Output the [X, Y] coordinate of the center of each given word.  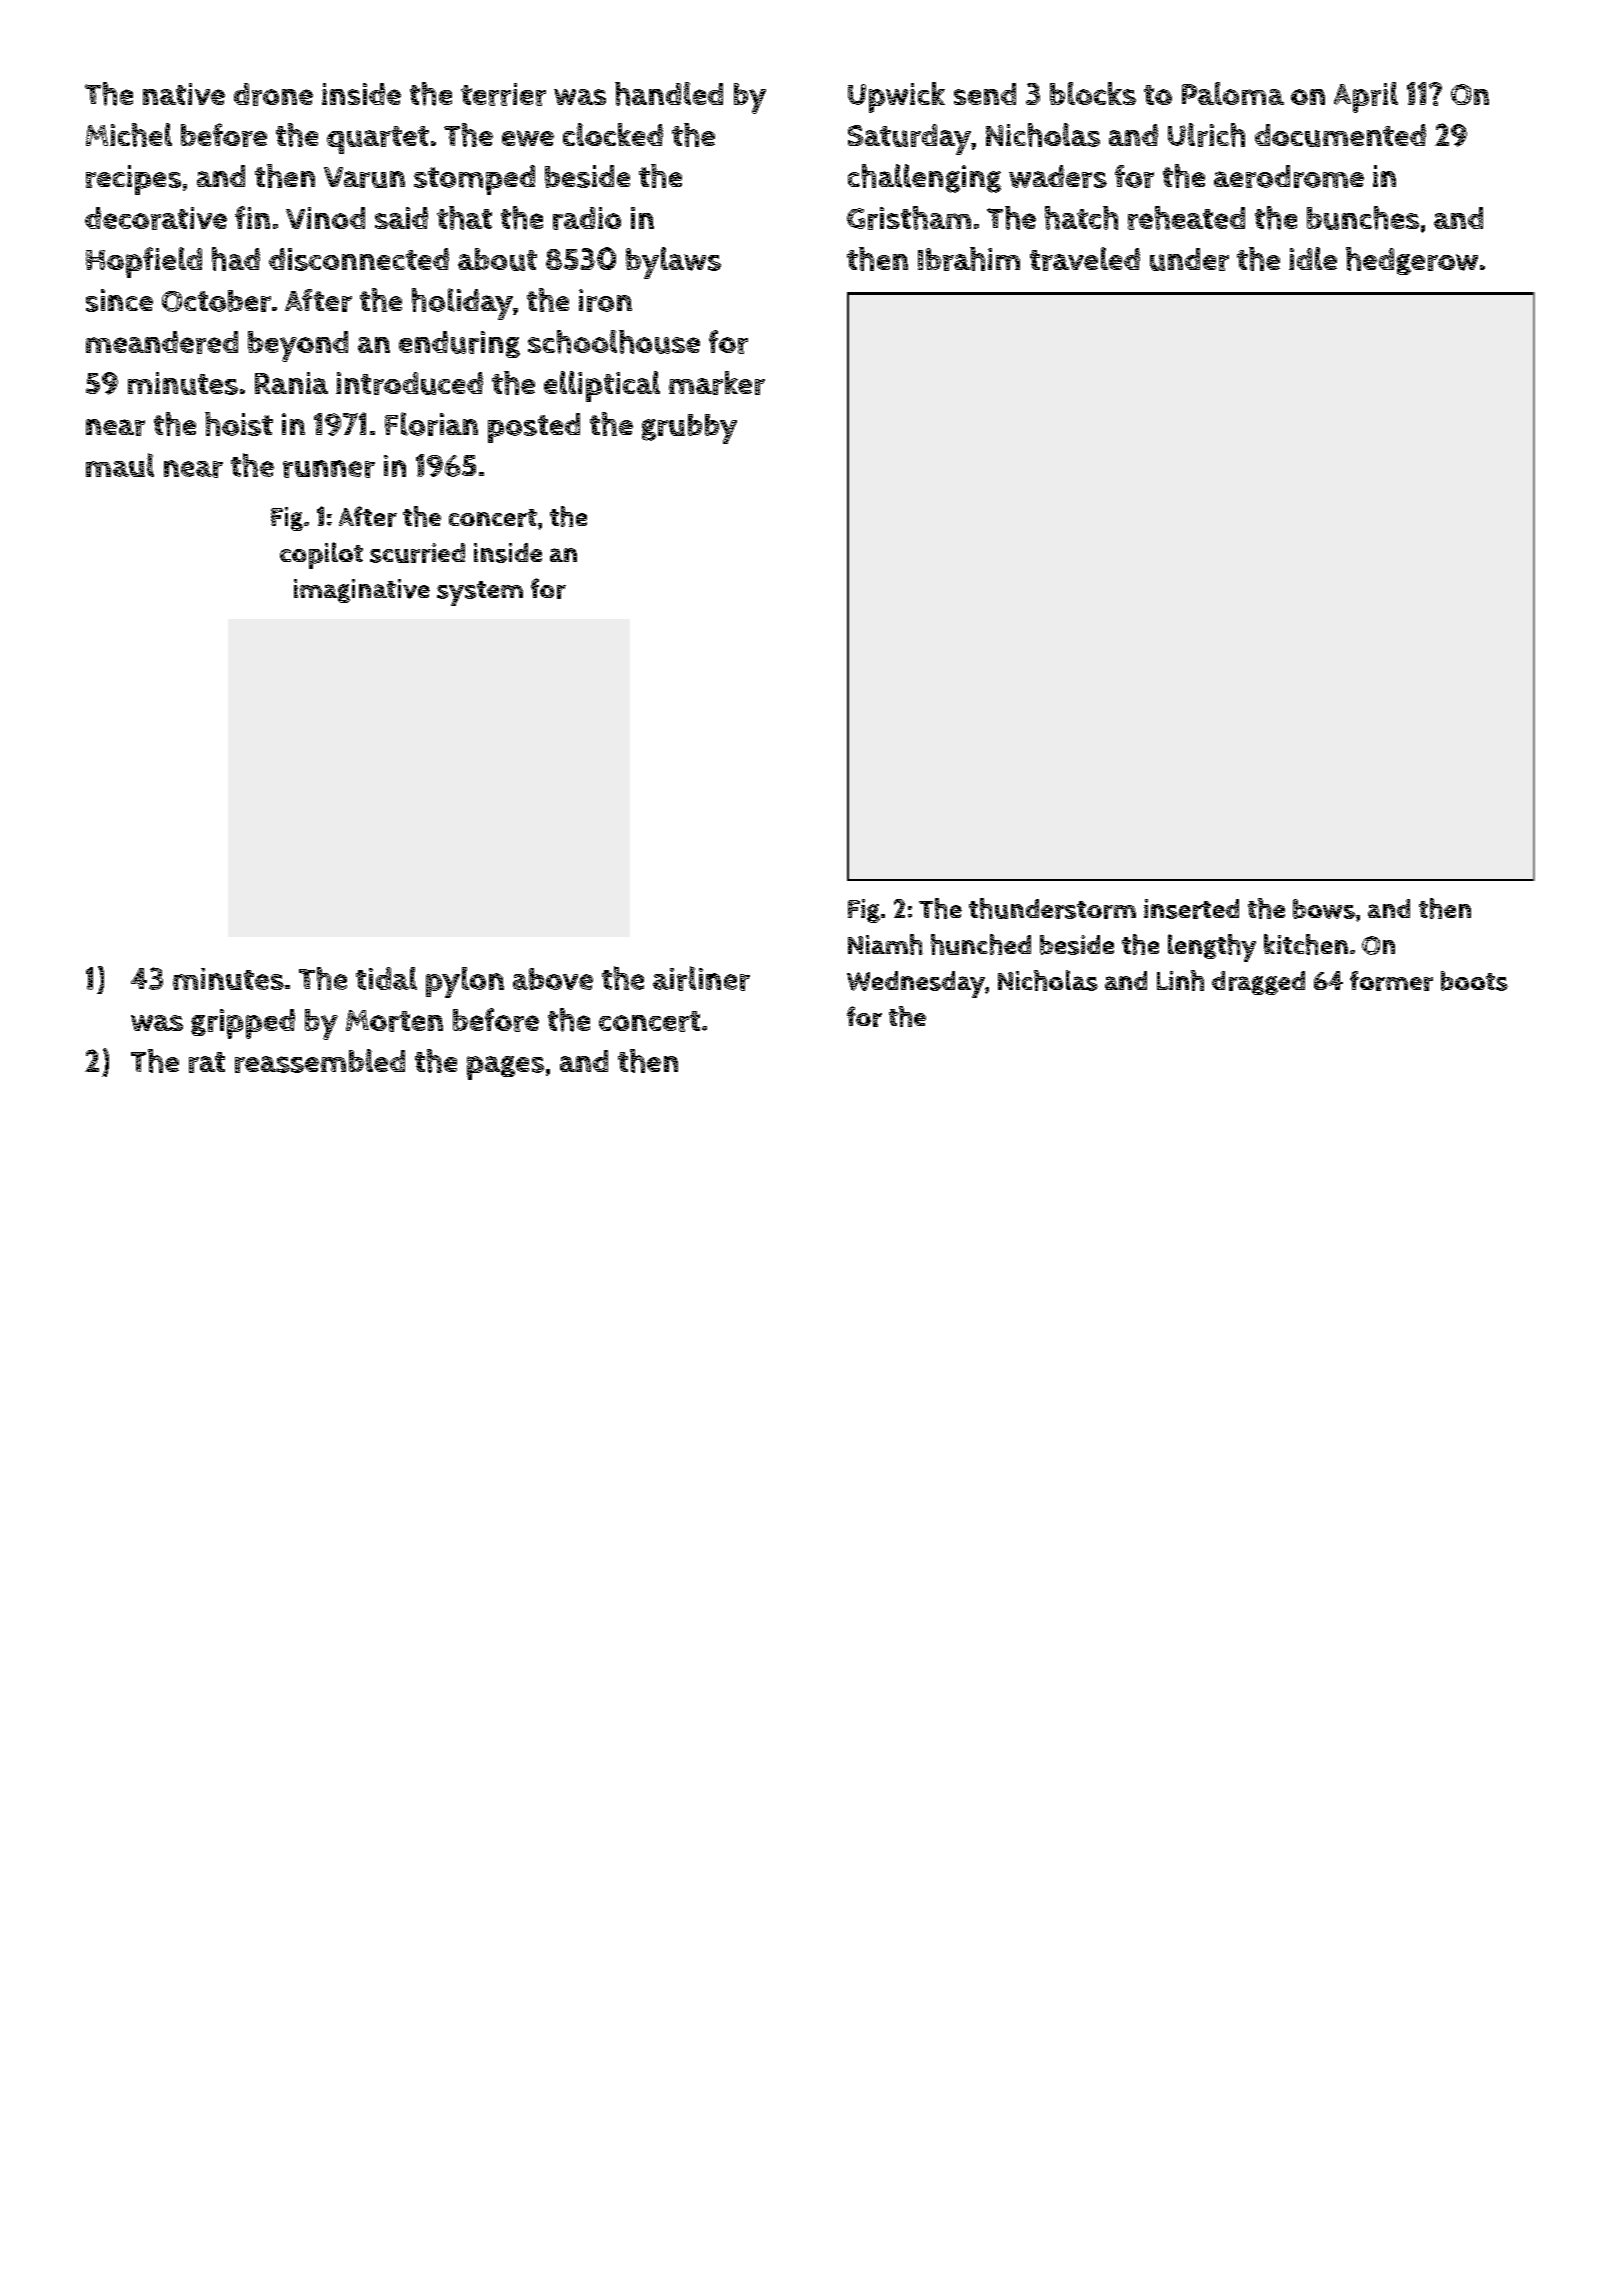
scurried [417, 553]
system [480, 593]
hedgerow [1412, 261]
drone [273, 94]
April [1366, 97]
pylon [465, 982]
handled [669, 94]
